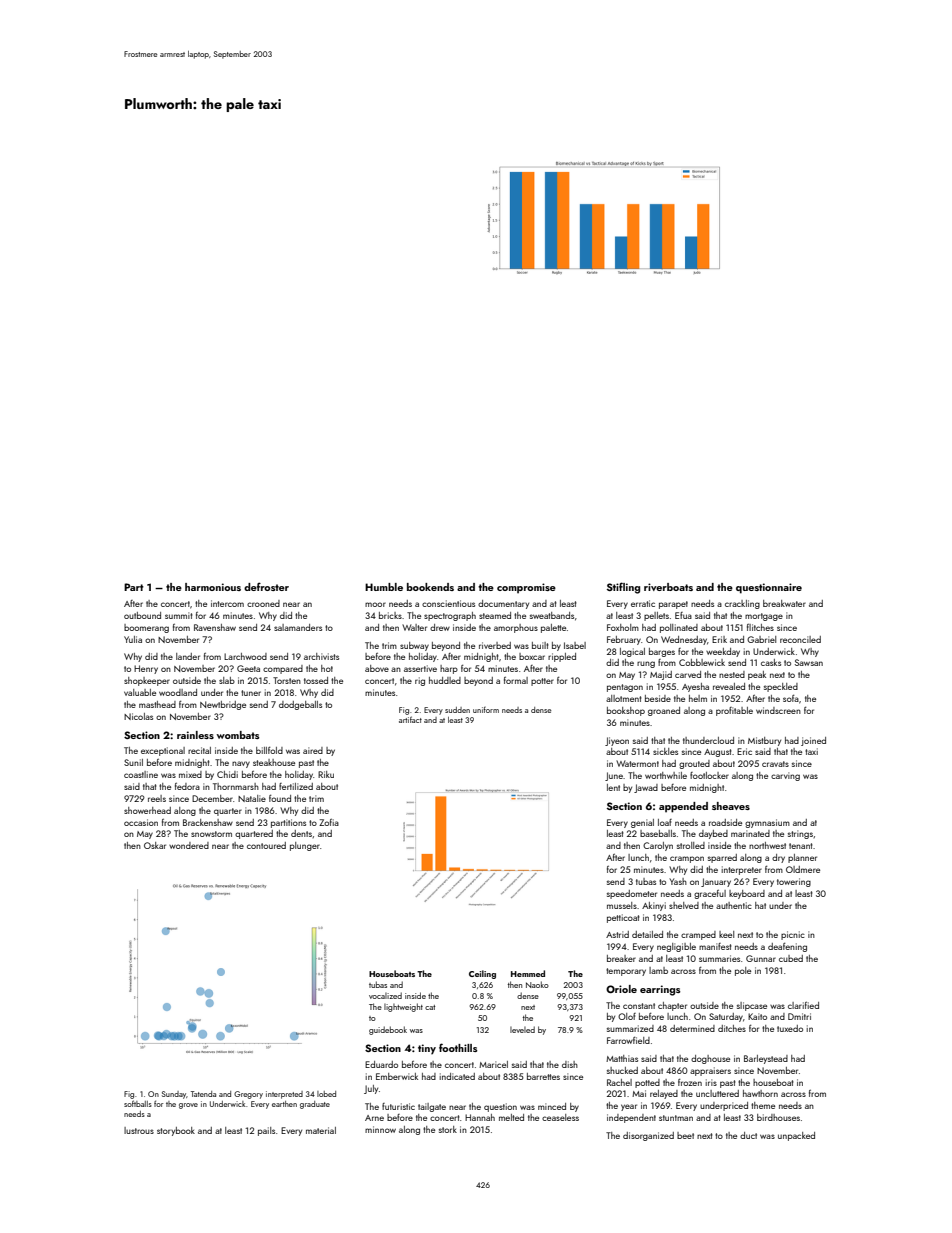  I want to click on appraisers, so click(710, 1071).
